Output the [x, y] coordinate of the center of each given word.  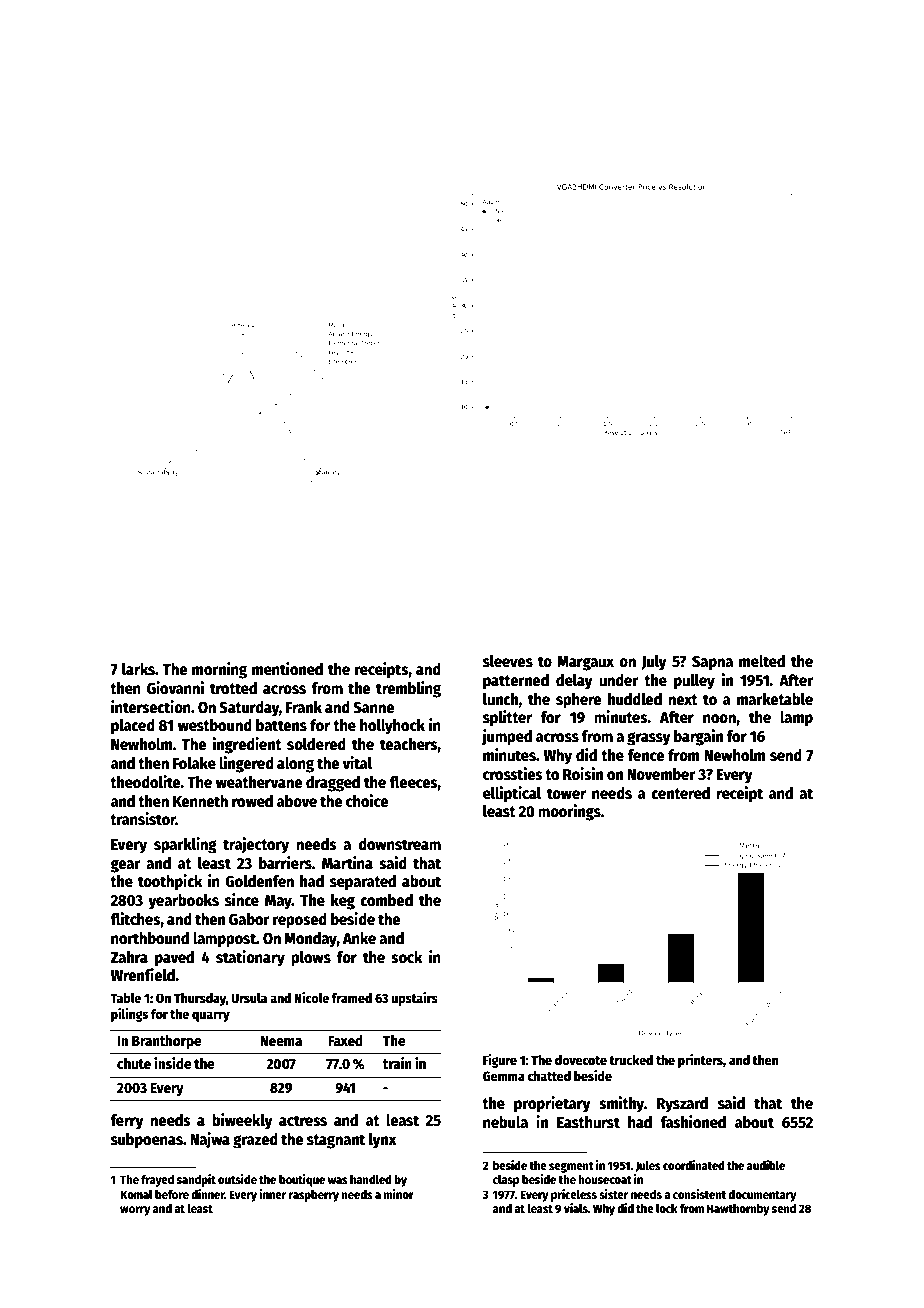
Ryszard [682, 1105]
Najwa [210, 1140]
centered [680, 793]
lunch [501, 699]
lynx [383, 1141]
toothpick [170, 882]
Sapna [712, 663]
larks [138, 669]
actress [303, 1121]
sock [407, 957]
